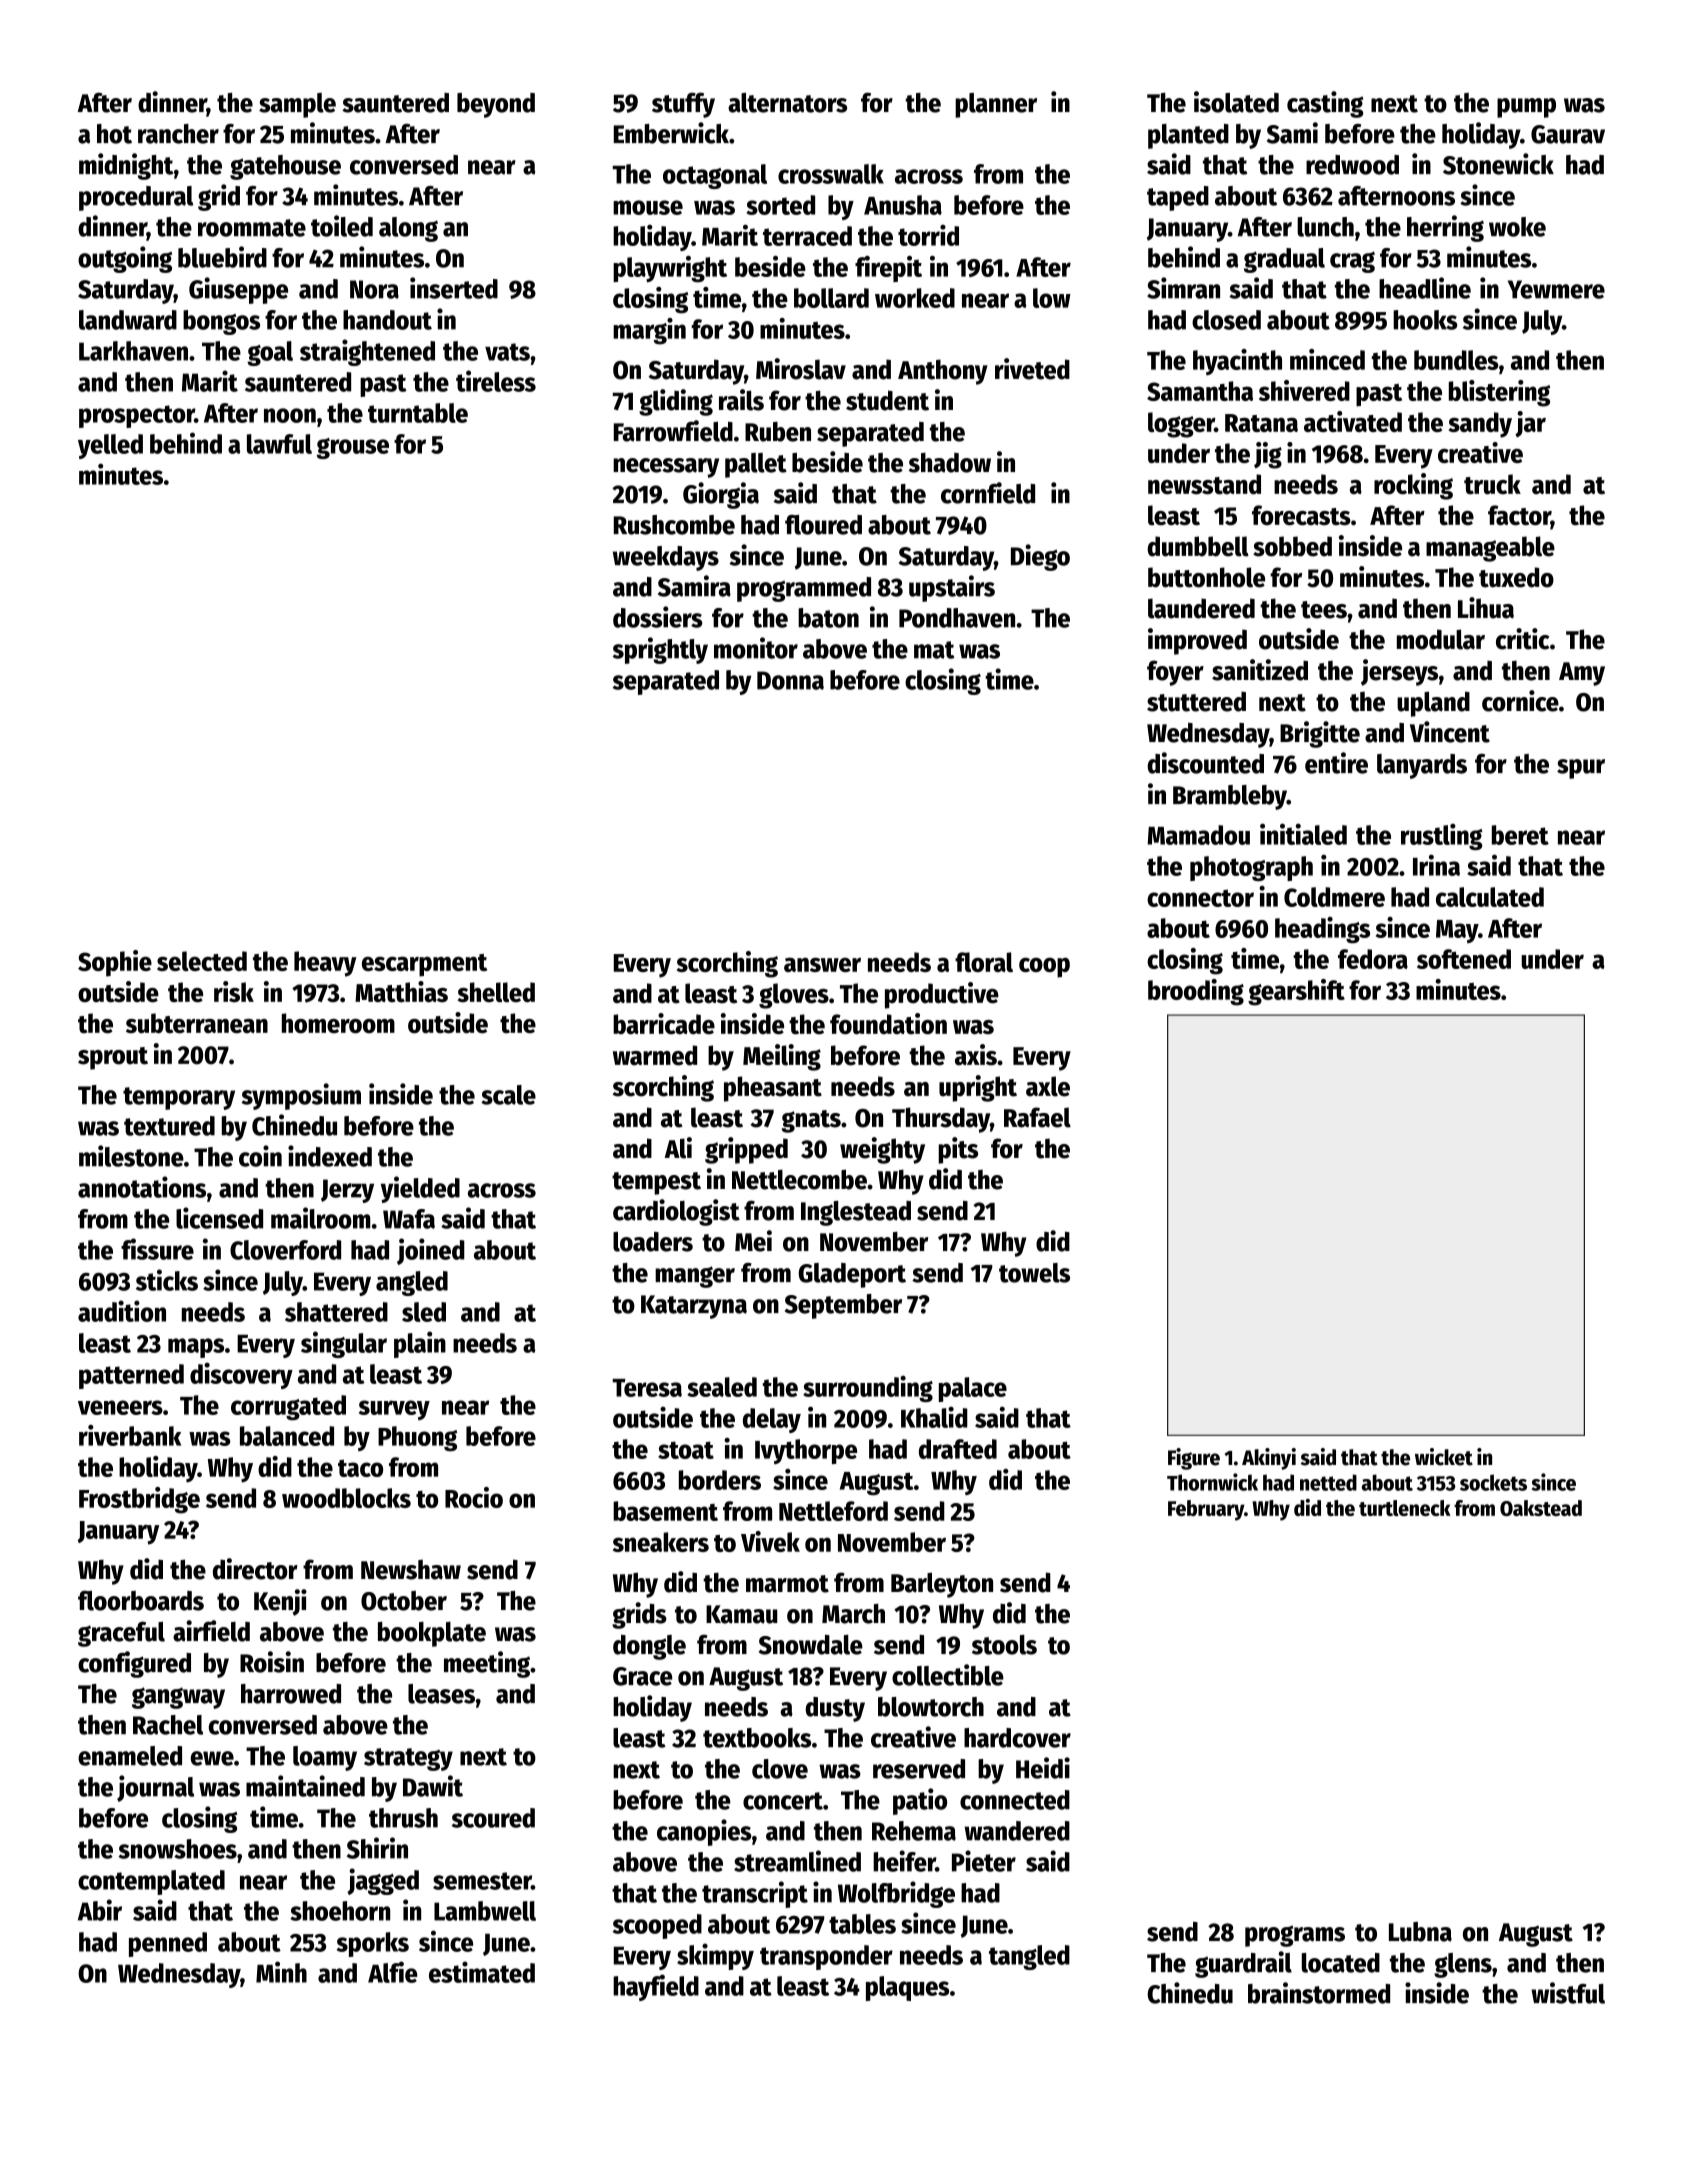  What do you see at coordinates (888, 1024) in the document?
I see `foundation` at bounding box center [888, 1024].
